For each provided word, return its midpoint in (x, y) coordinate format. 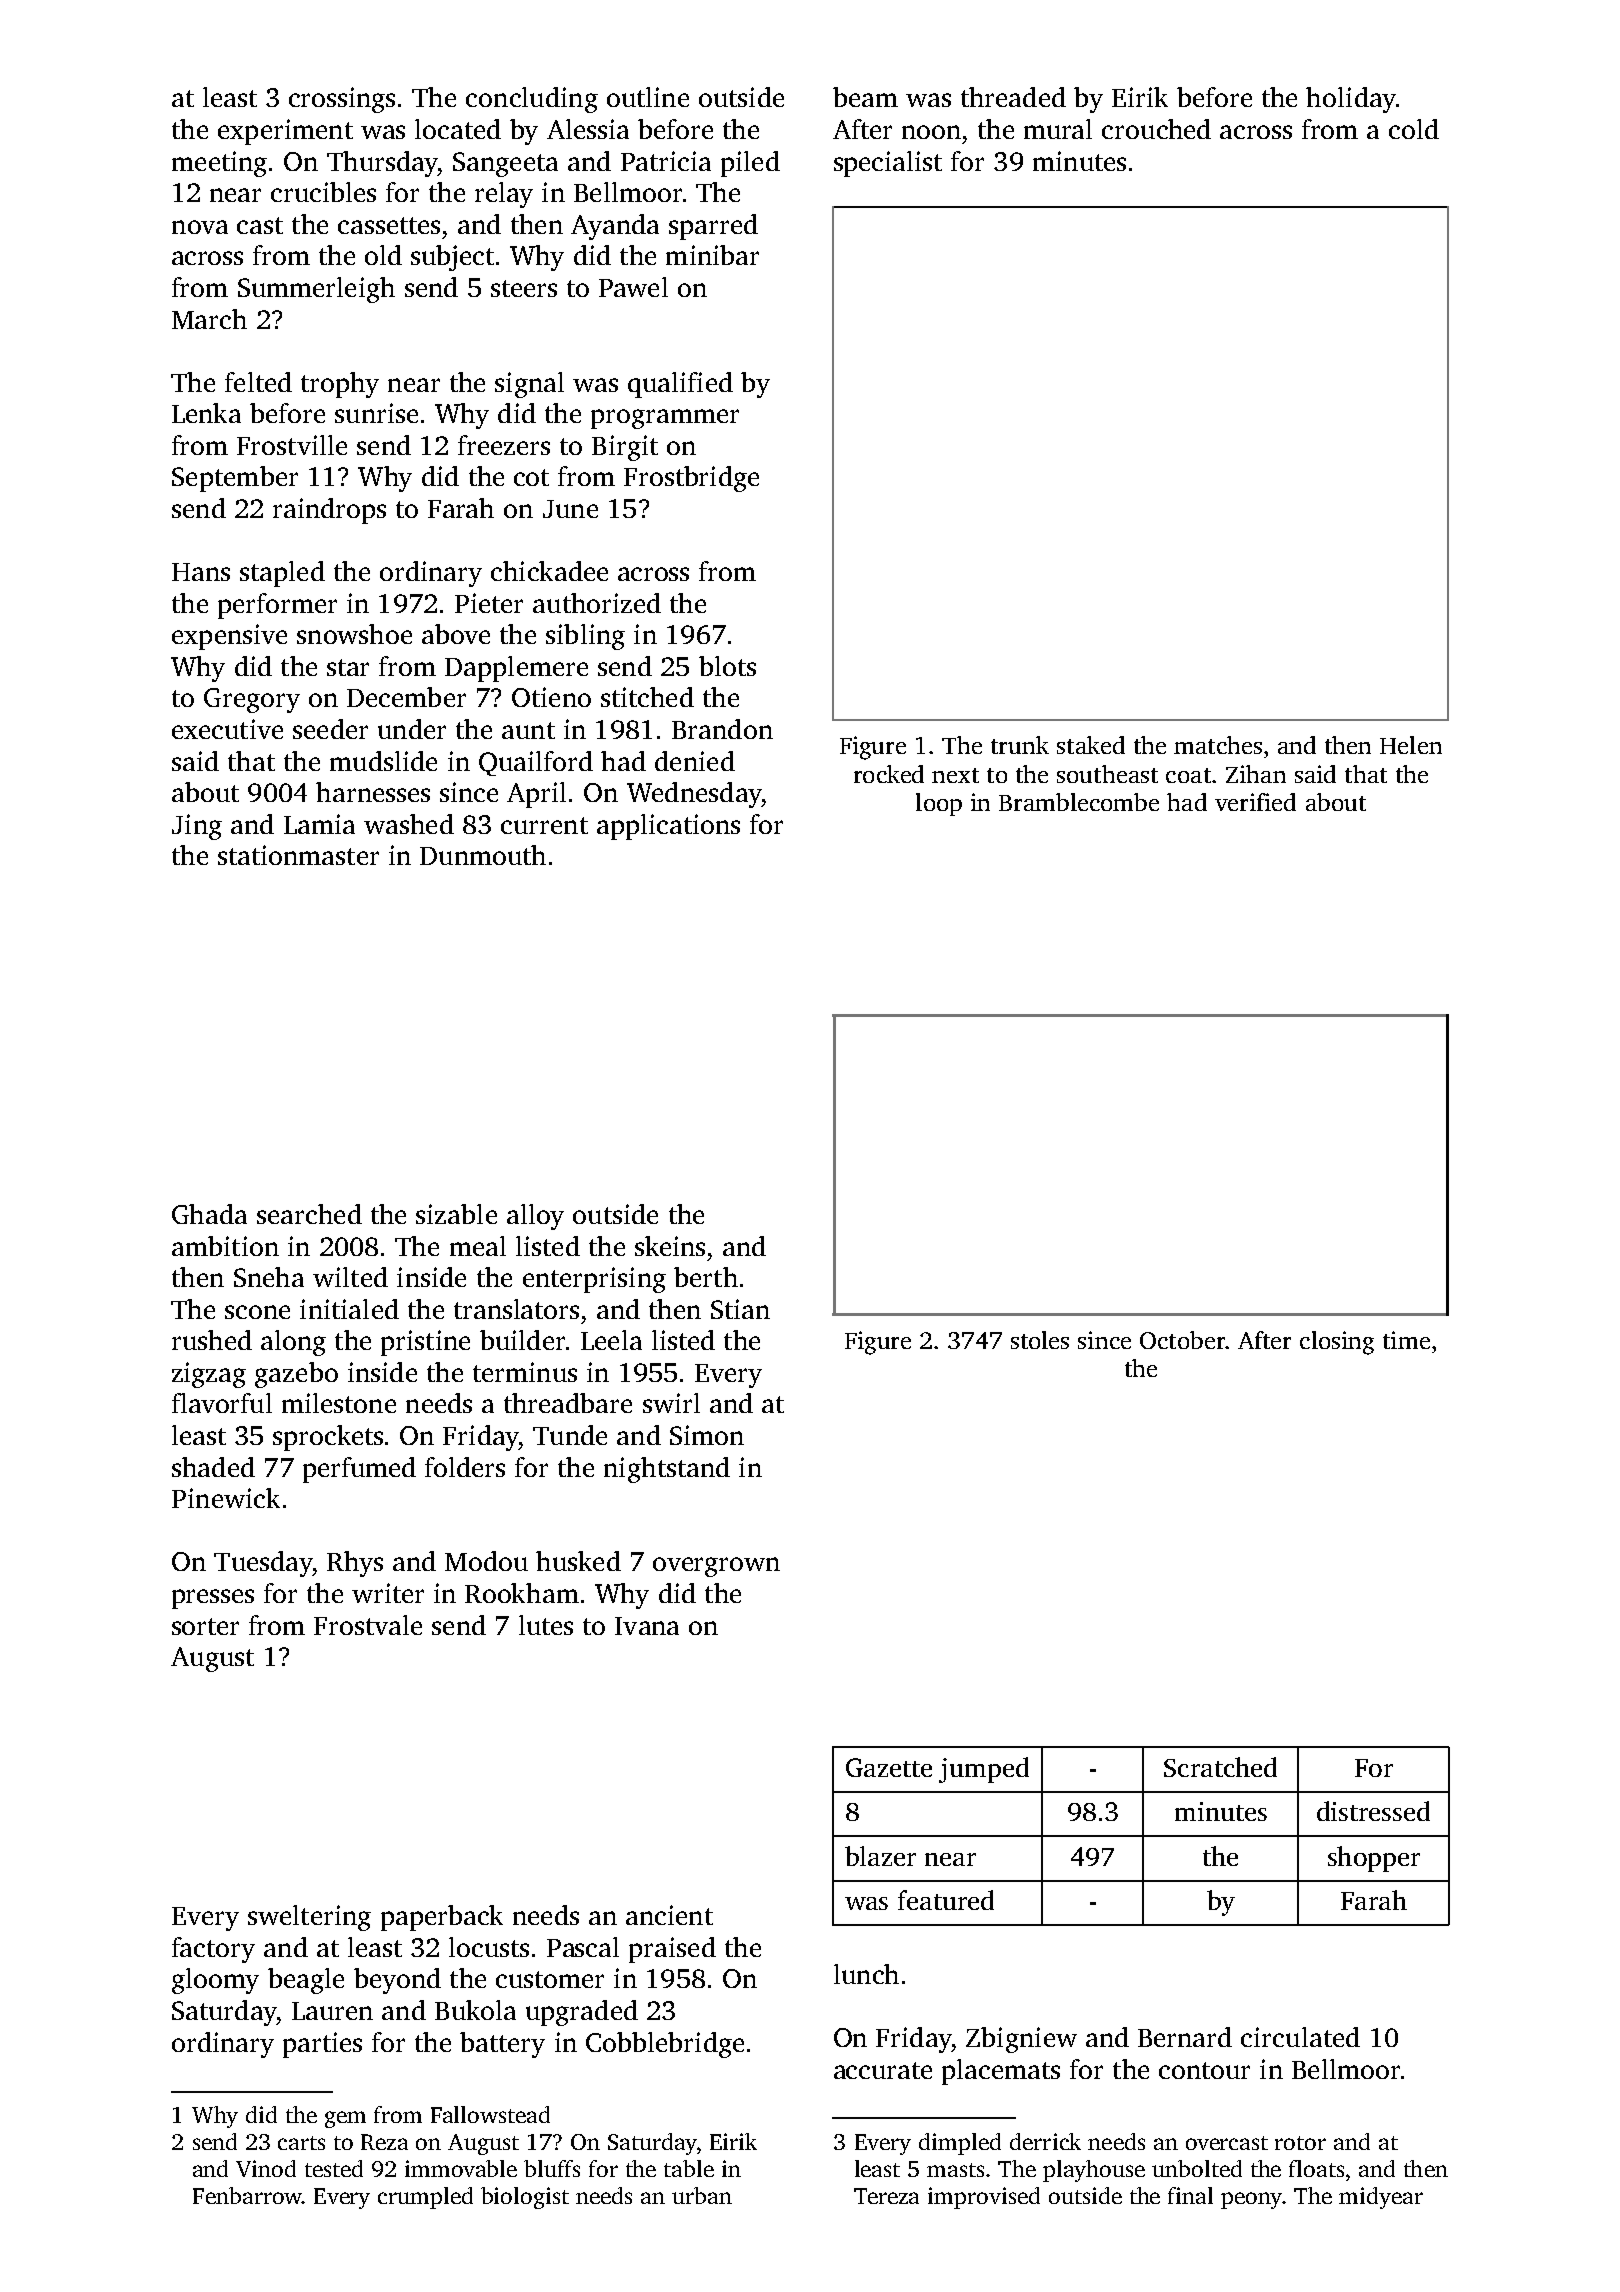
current (544, 825)
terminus (525, 1372)
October (1182, 1340)
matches (1218, 745)
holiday (1351, 100)
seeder (330, 729)
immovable (461, 2168)
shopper (1374, 1859)
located (458, 129)
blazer (880, 1856)
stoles (1040, 1340)
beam (865, 97)
